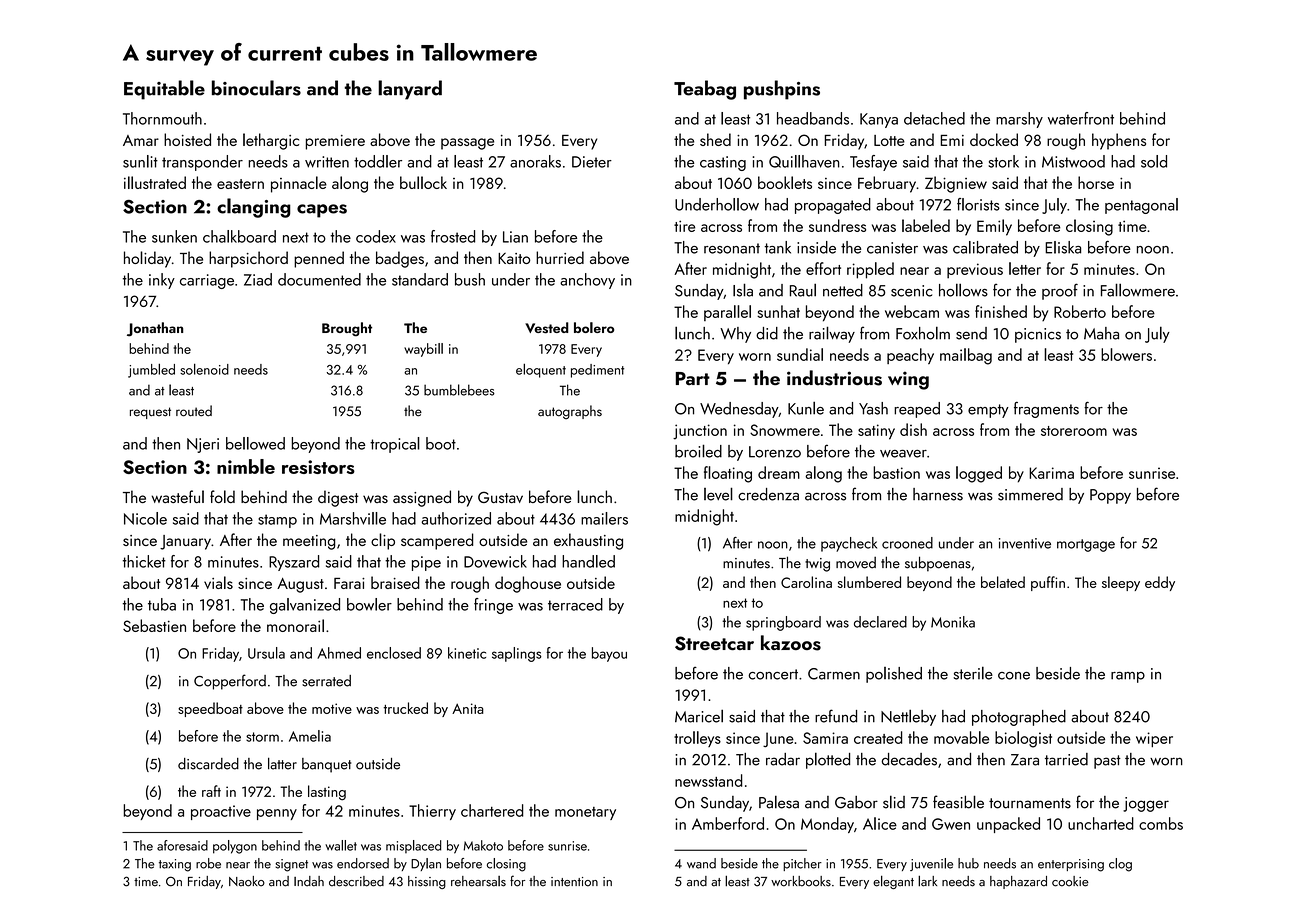  Describe the element at coordinates (155, 182) in the page. I see `illustrated` at that location.
